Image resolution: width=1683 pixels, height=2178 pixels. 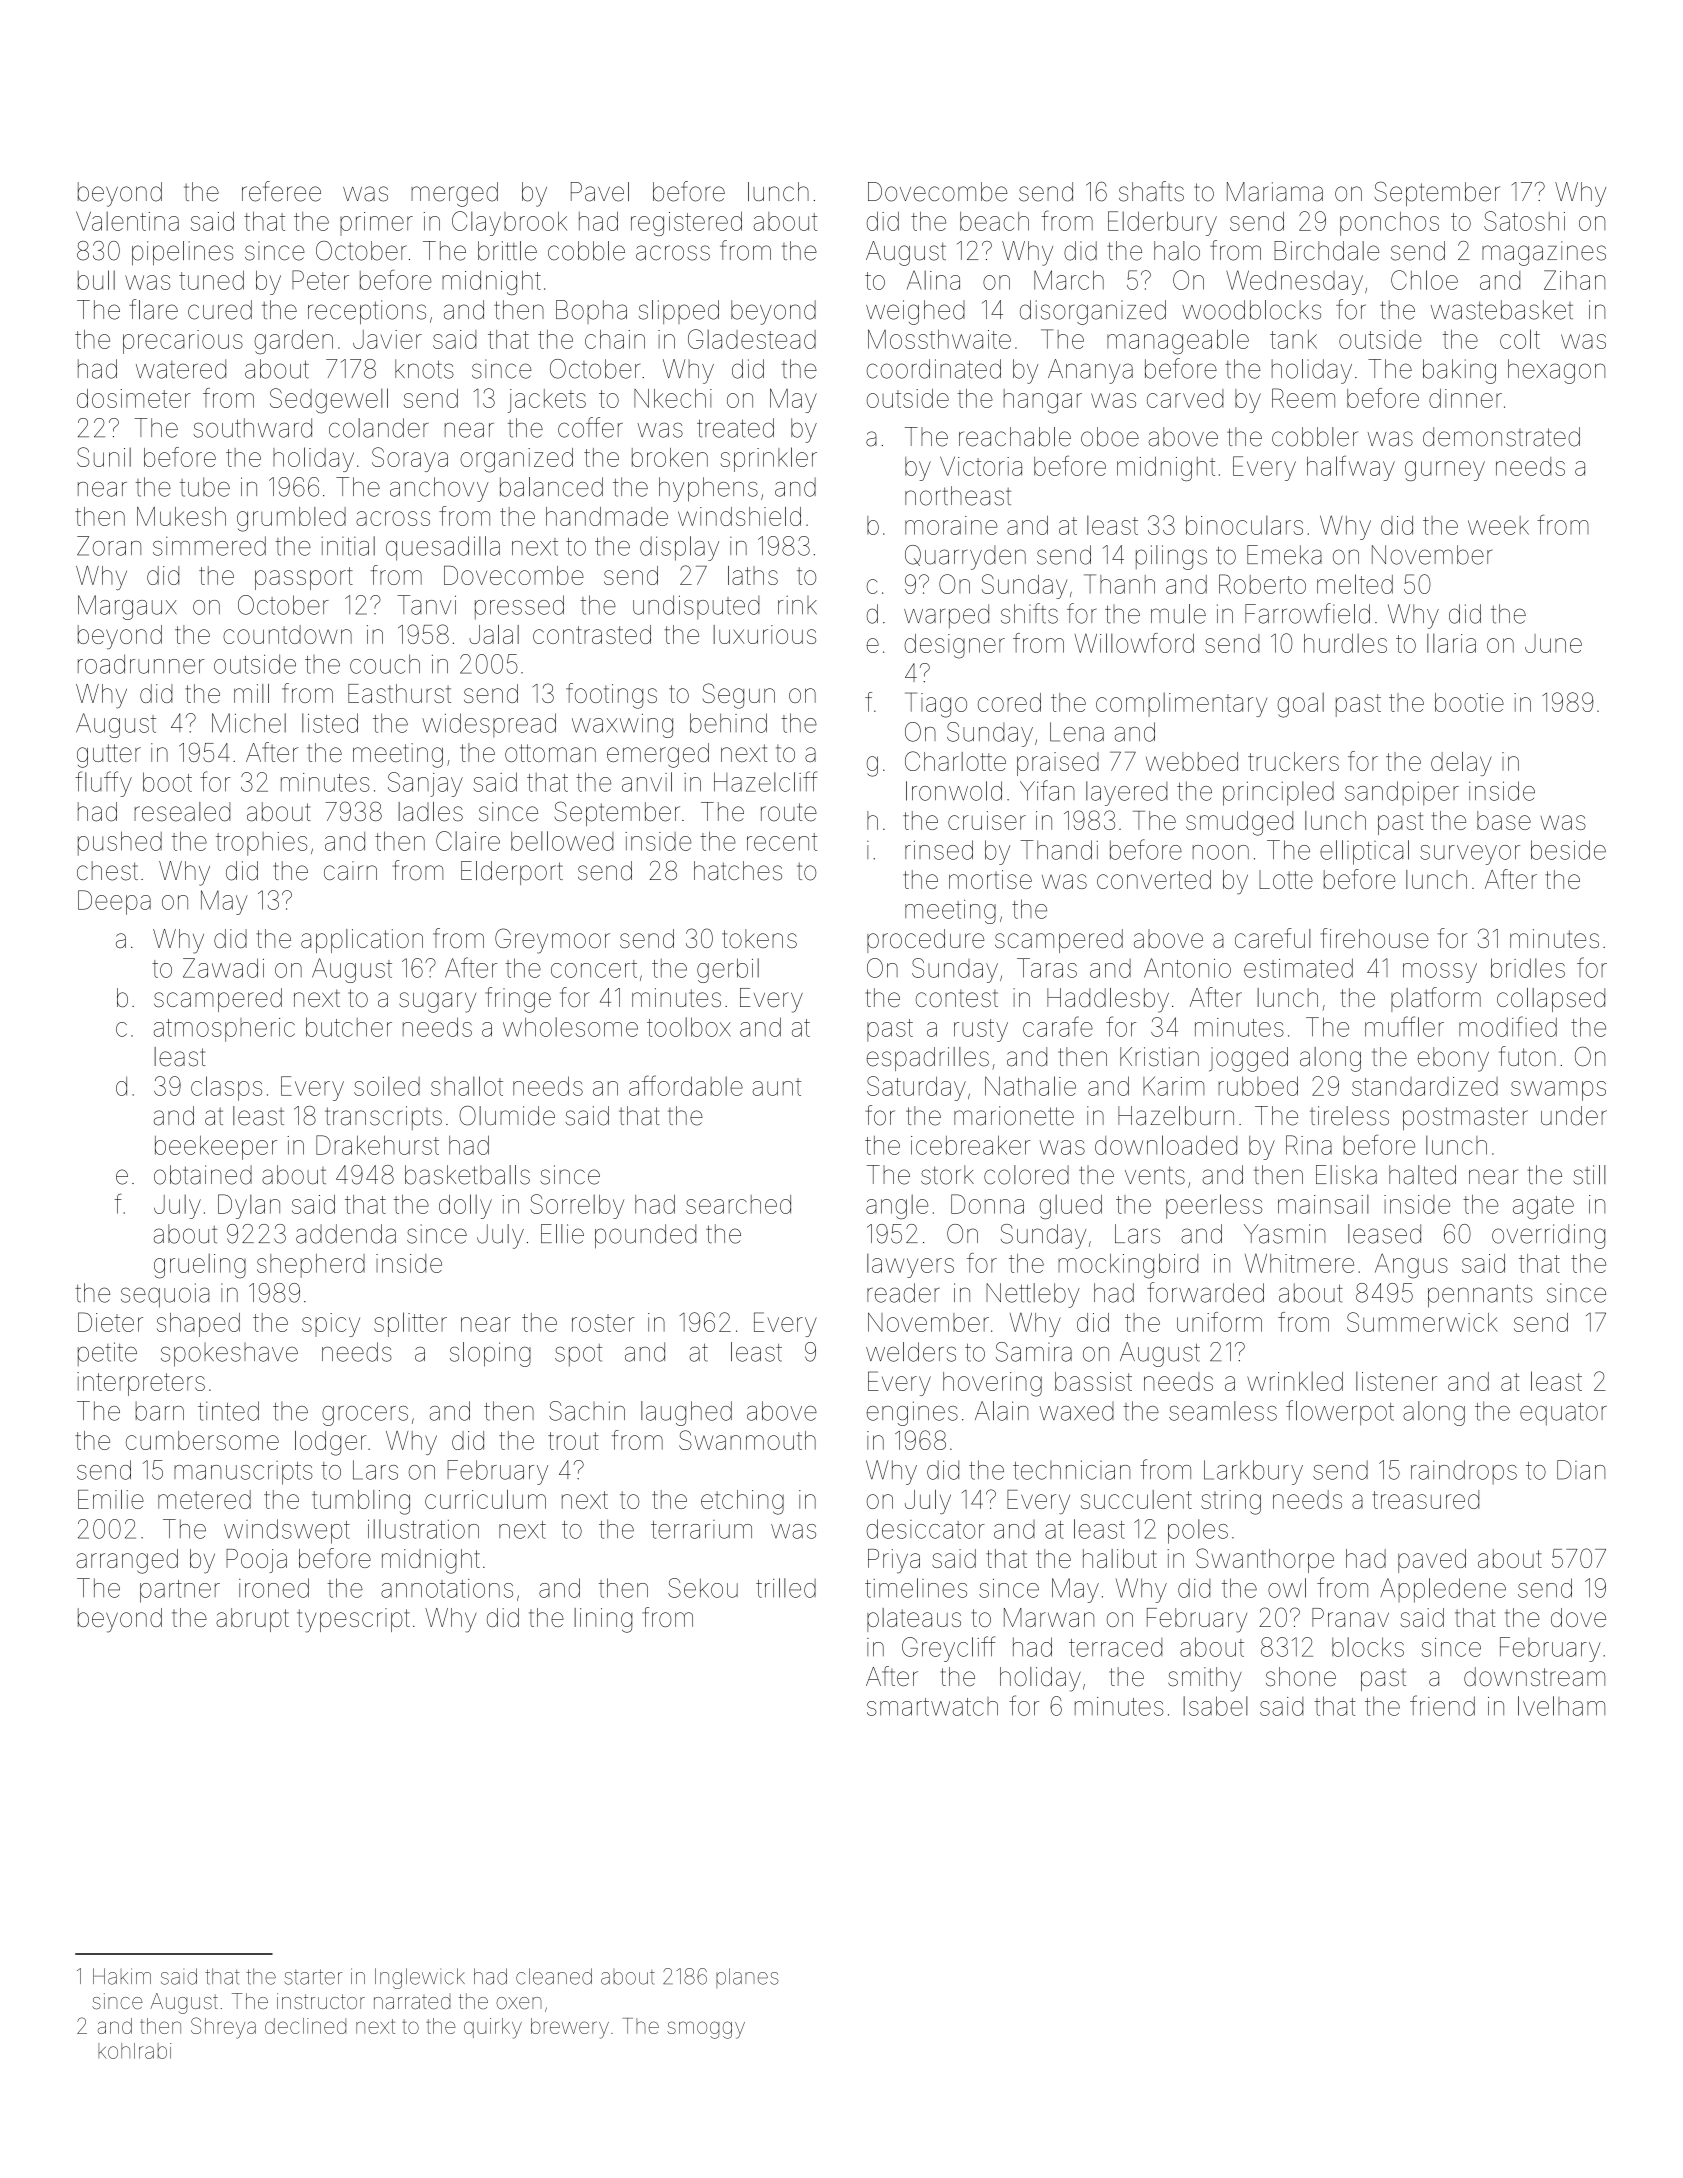 I want to click on primer, so click(x=376, y=224).
